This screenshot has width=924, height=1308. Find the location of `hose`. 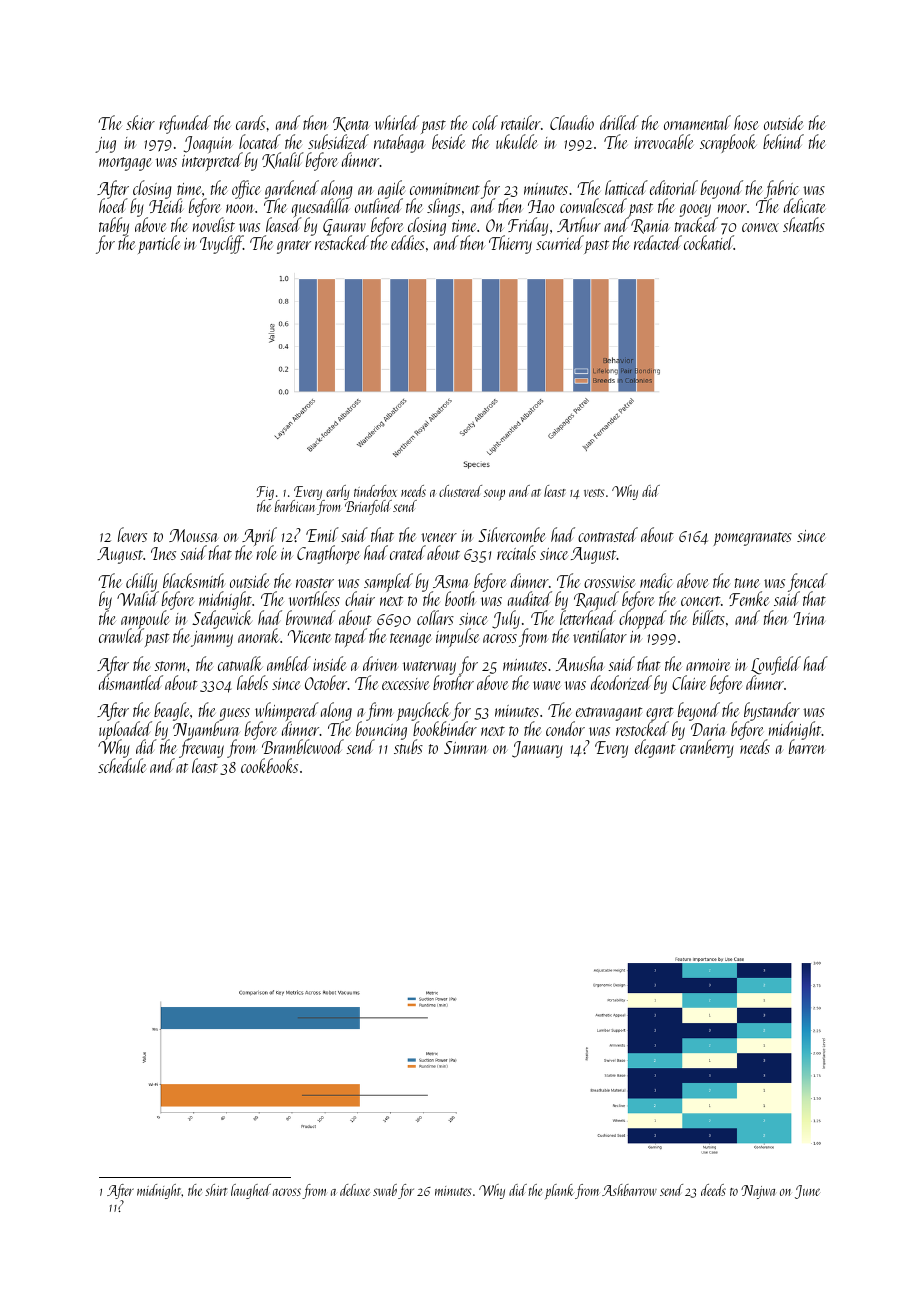

hose is located at coordinates (746, 122).
